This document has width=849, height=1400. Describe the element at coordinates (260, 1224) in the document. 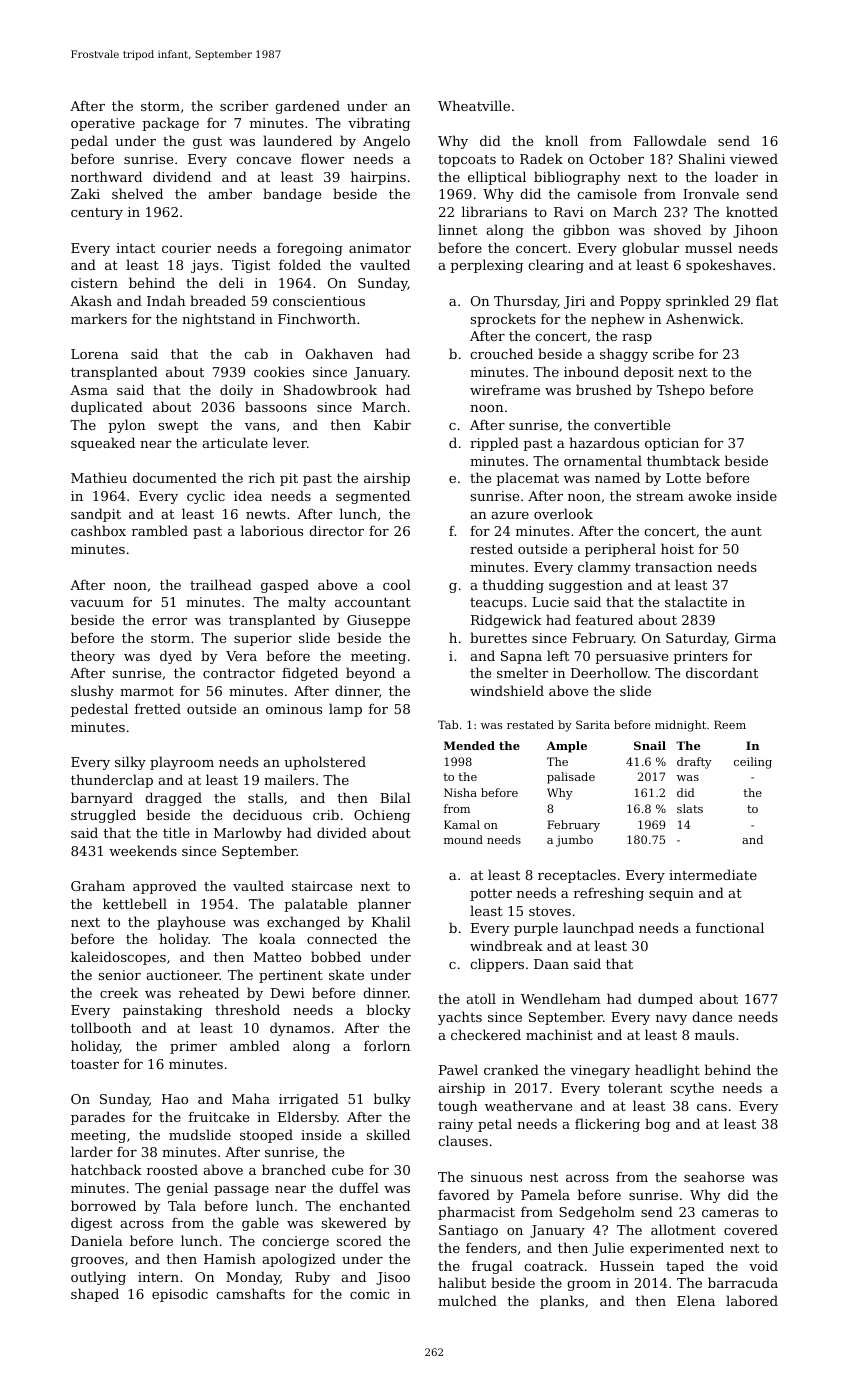

I see `gable` at that location.
